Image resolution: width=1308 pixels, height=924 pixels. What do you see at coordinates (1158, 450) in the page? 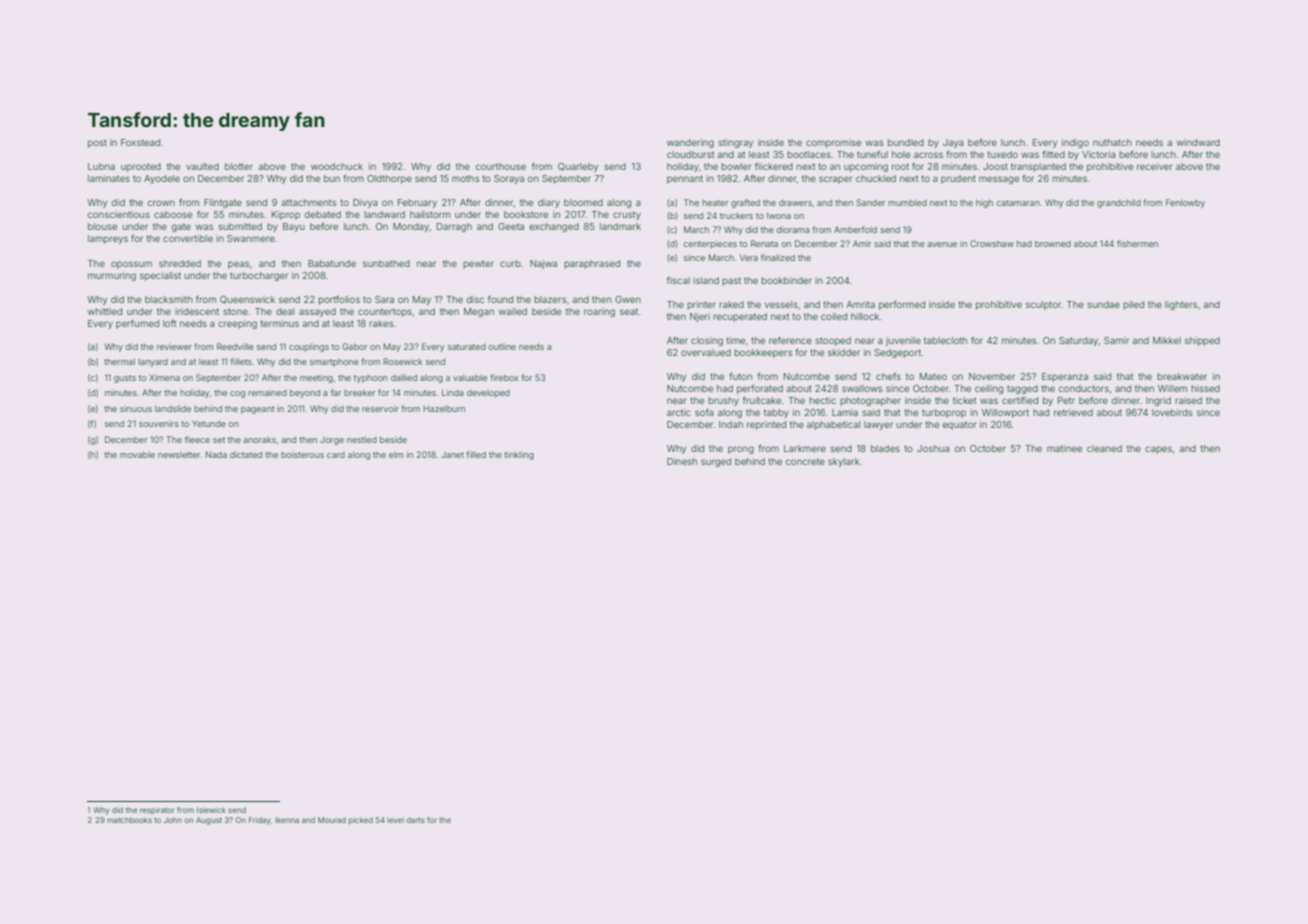
I see `capes` at bounding box center [1158, 450].
